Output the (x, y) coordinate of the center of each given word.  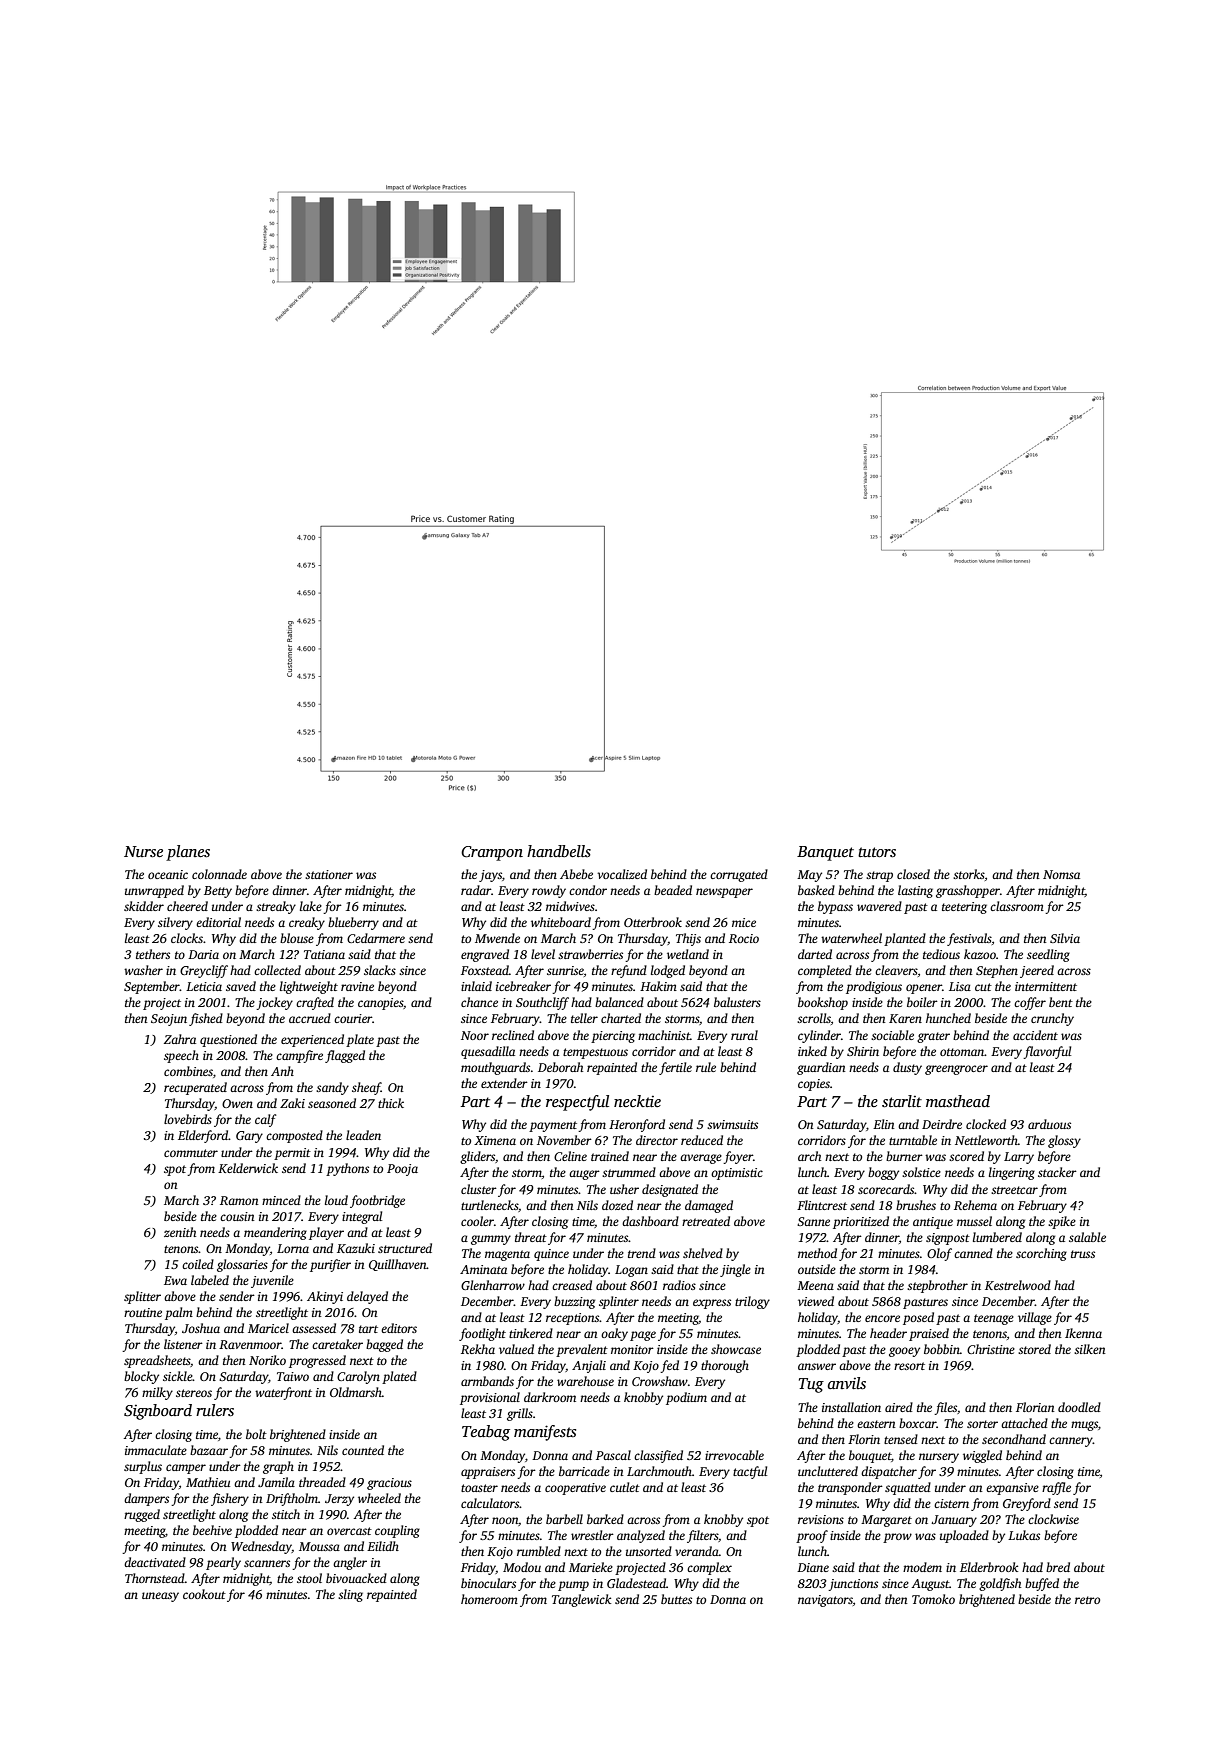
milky (157, 1393)
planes (188, 853)
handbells (559, 851)
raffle (1056, 1488)
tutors (877, 852)
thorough (725, 1366)
